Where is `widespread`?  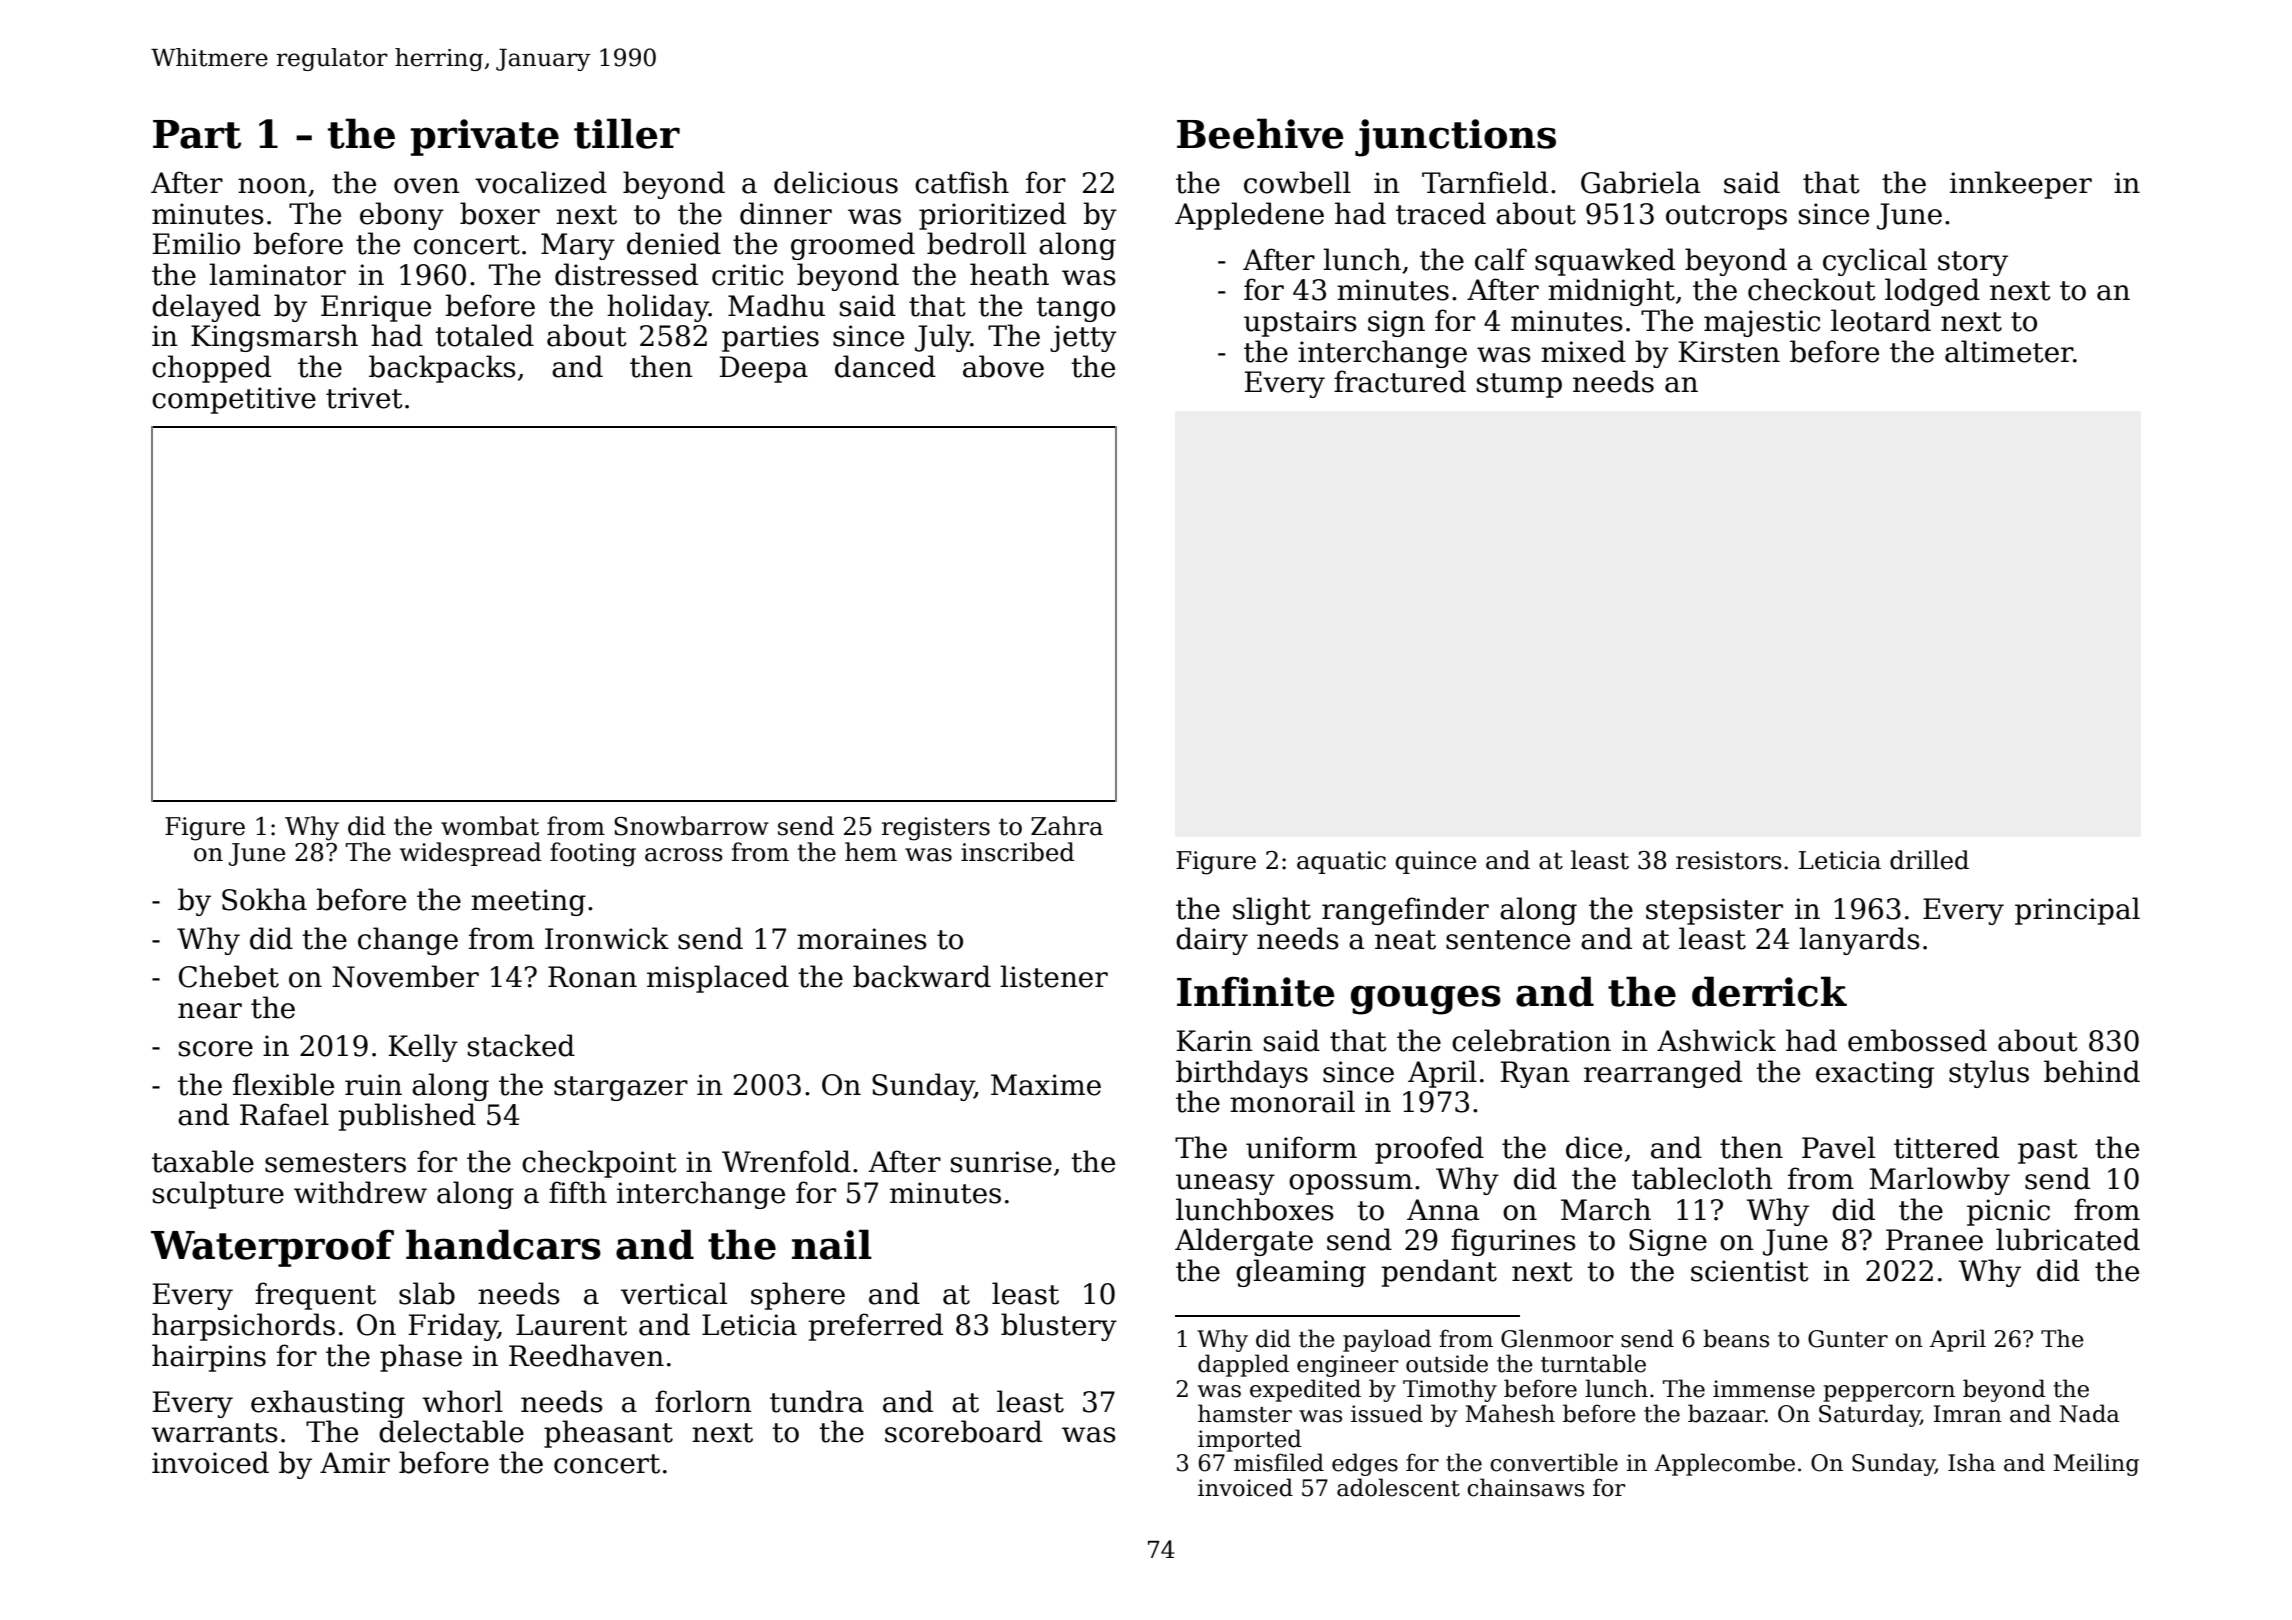
widespread is located at coordinates (471, 854).
